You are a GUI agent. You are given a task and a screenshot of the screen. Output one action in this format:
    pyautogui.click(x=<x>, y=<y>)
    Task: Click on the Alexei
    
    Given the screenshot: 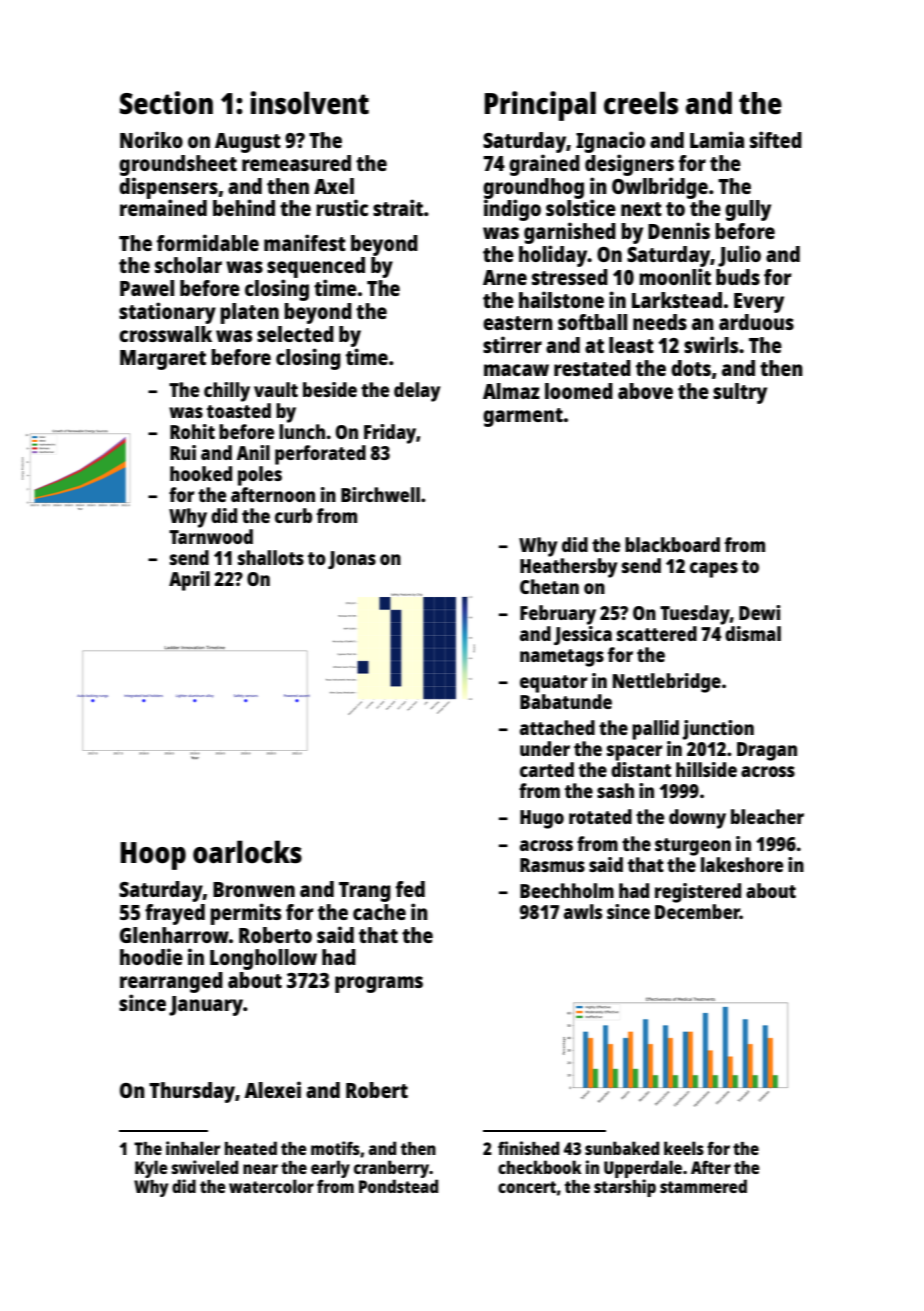 What is the action you would take?
    pyautogui.click(x=272, y=1089)
